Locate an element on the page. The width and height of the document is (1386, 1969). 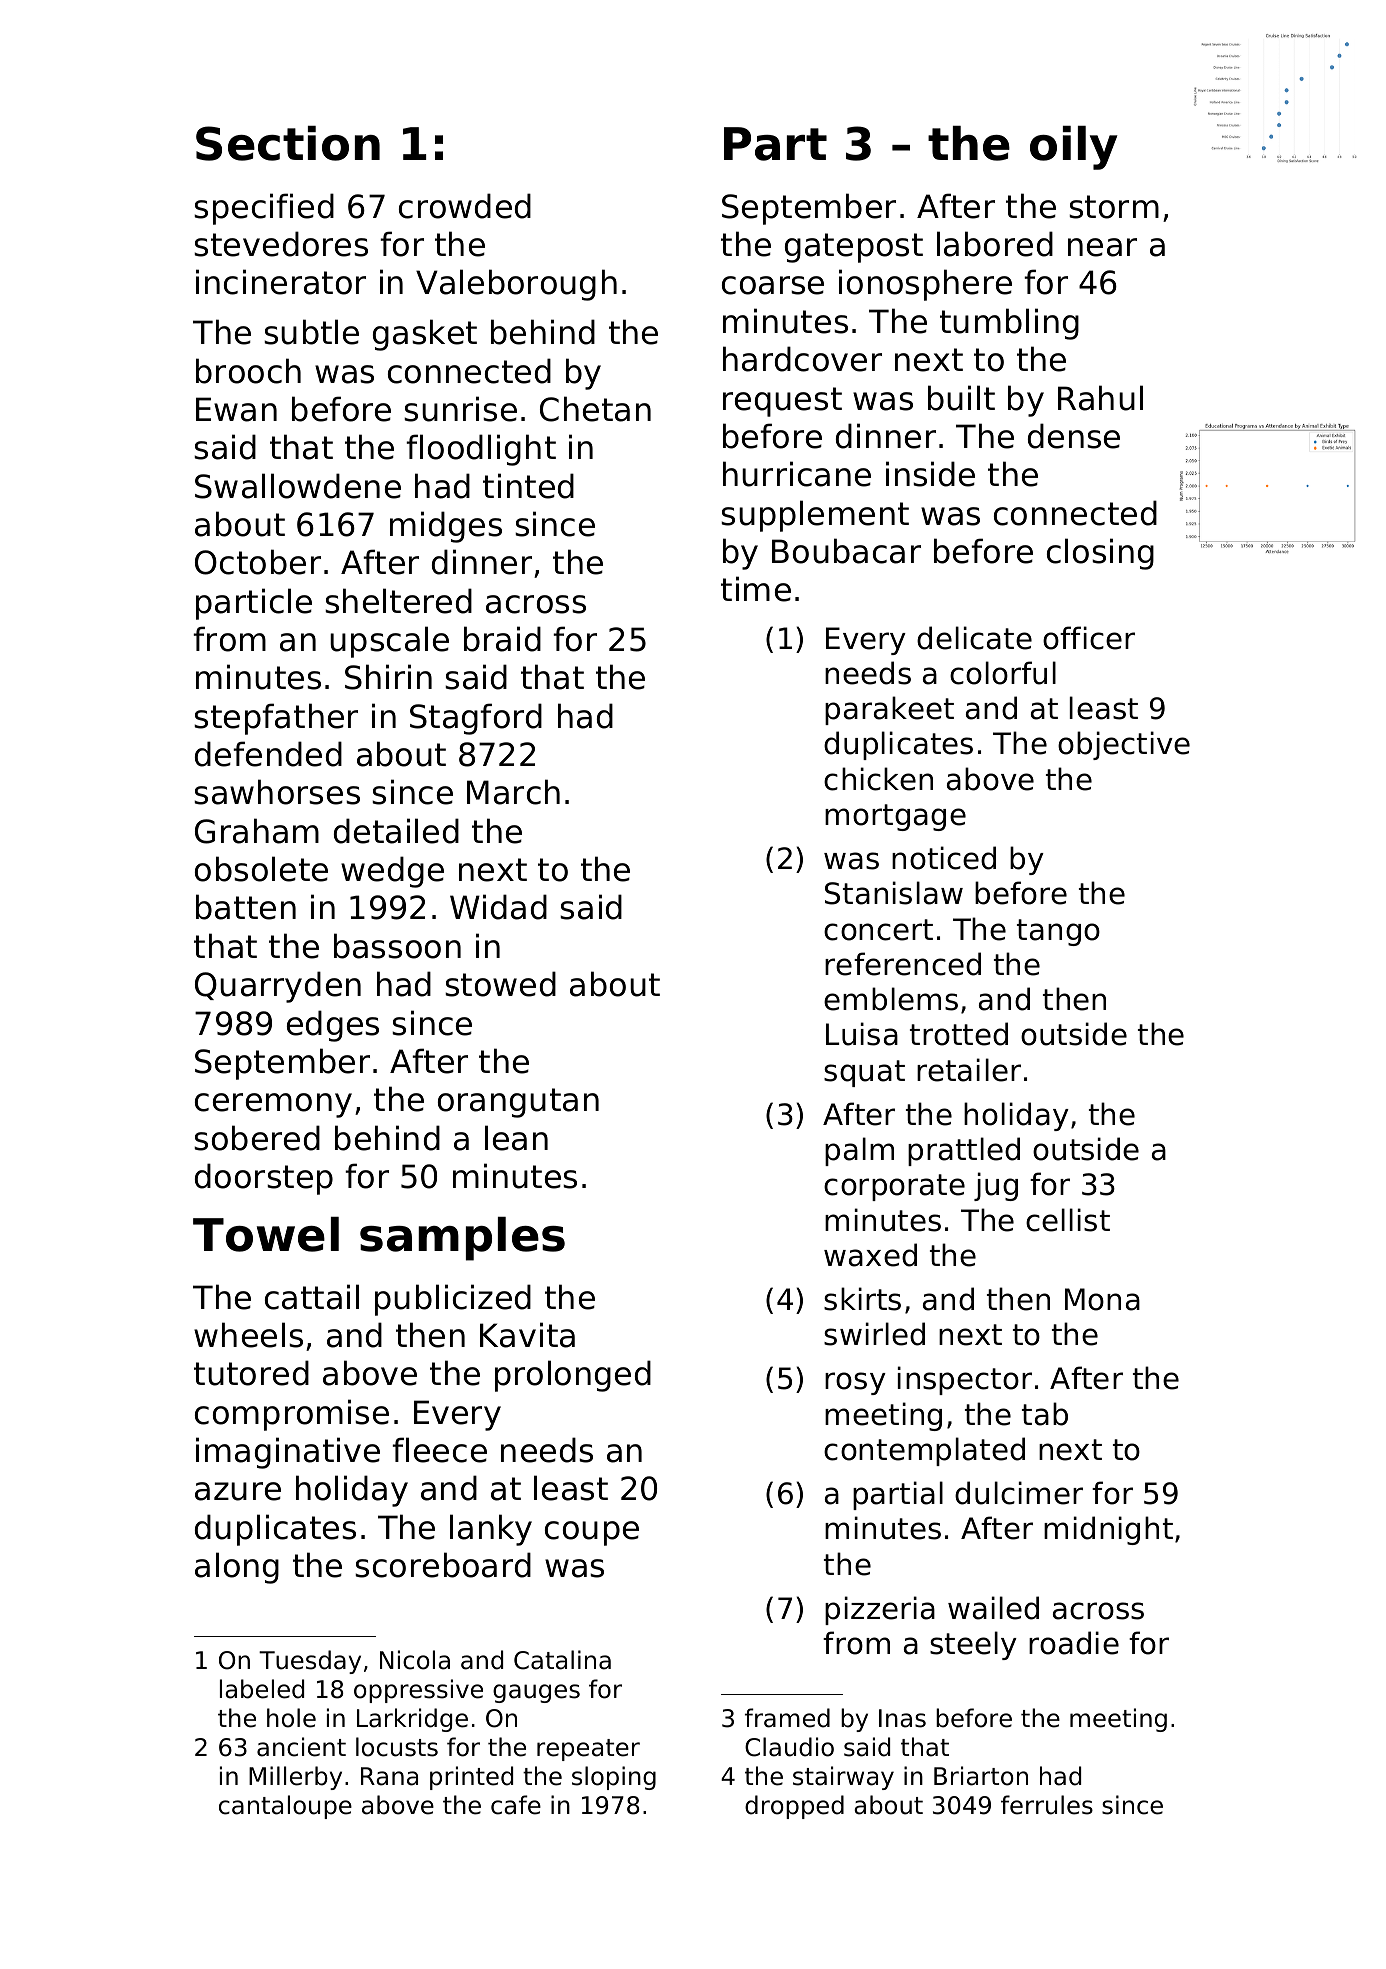
gatepost is located at coordinates (854, 248).
